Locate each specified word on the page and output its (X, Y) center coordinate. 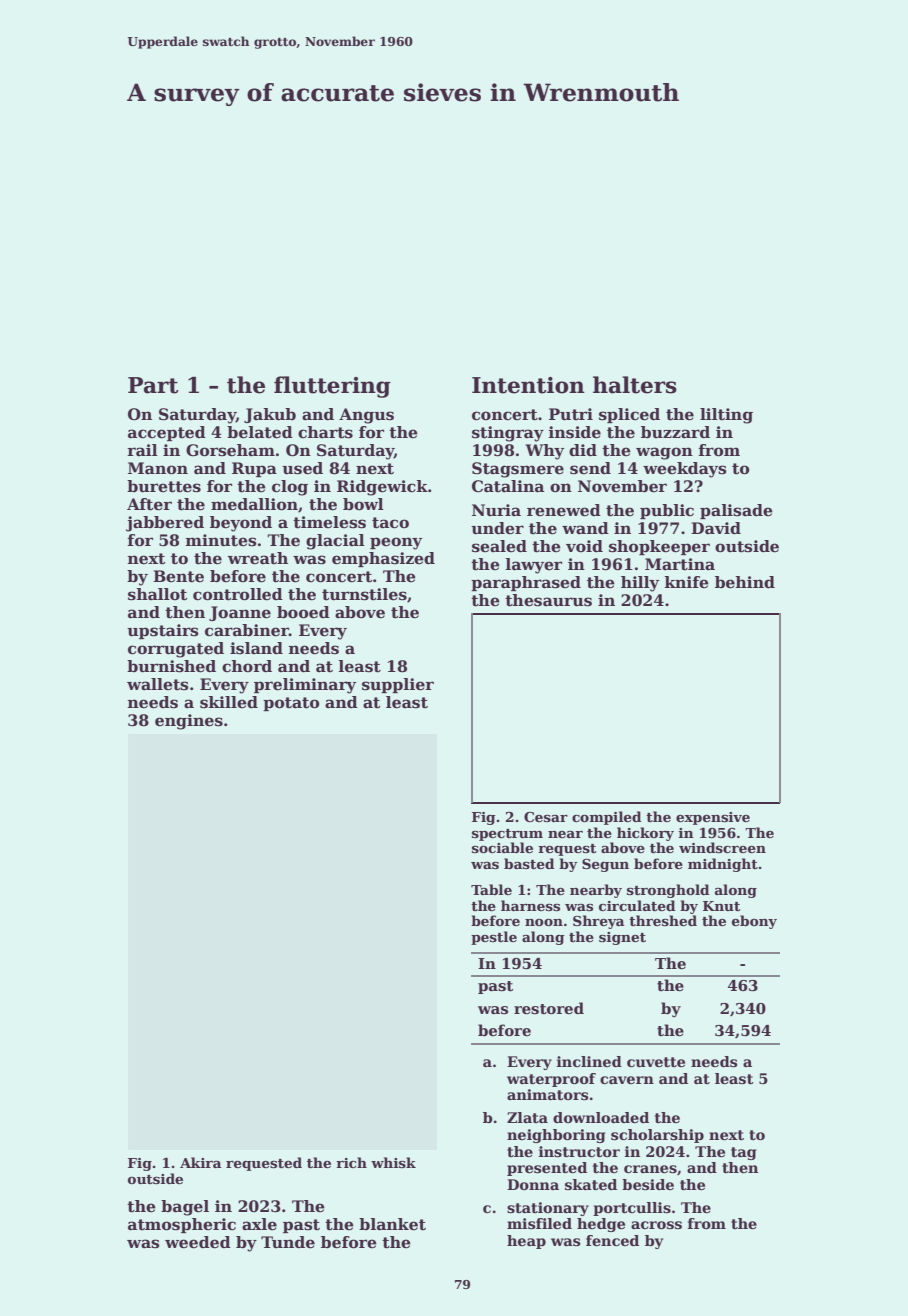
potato (291, 704)
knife (687, 582)
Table (491, 889)
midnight (723, 865)
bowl (363, 504)
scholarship (657, 1136)
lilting (726, 416)
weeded (198, 1242)
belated (260, 432)
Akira (200, 1162)
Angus (366, 416)
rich (351, 1162)
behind (745, 582)
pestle (494, 938)
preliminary (305, 686)
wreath (258, 558)
